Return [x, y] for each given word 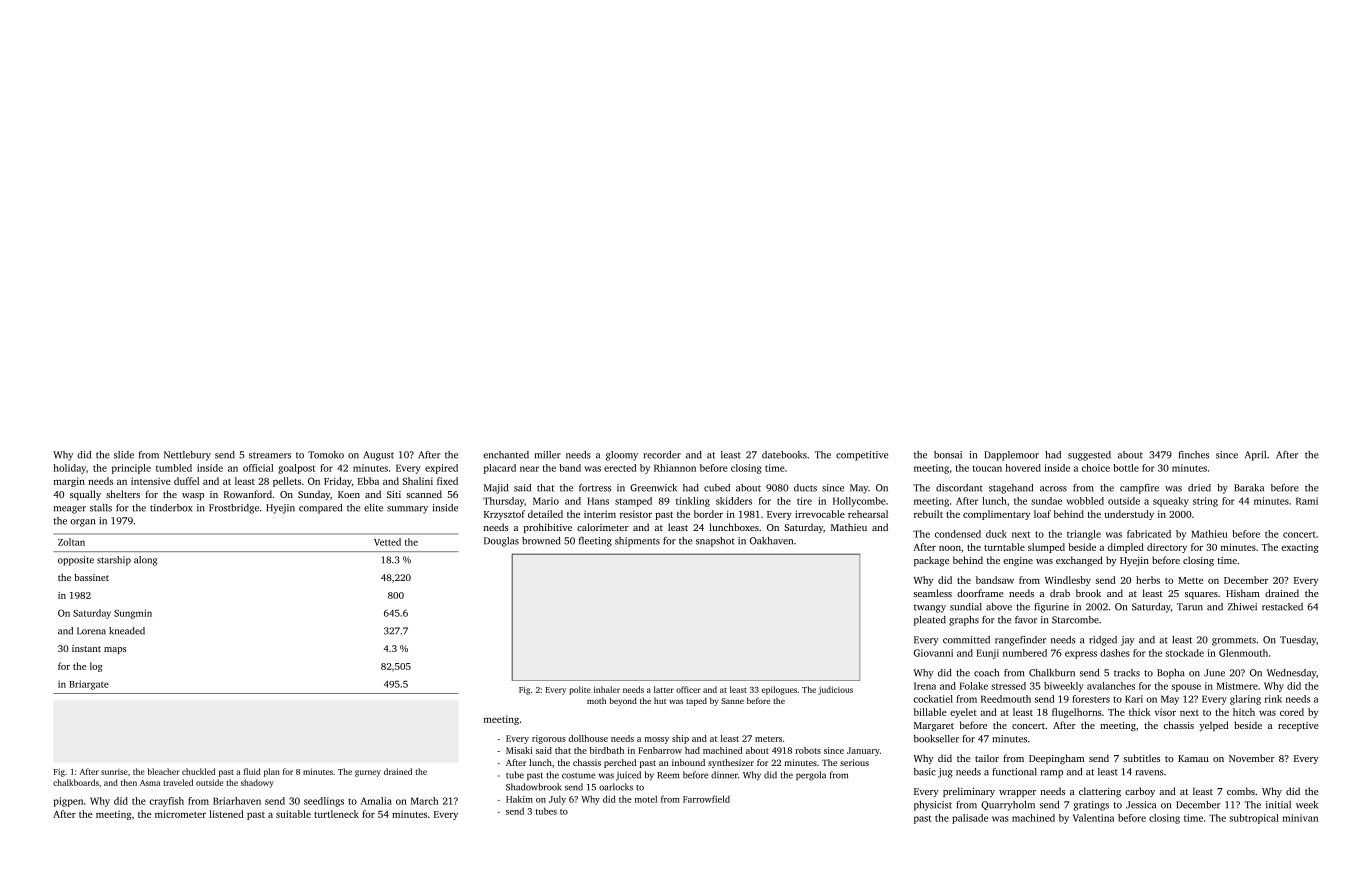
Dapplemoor [1011, 456]
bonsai [948, 455]
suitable [293, 814]
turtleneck [336, 814]
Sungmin [133, 614]
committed [966, 640]
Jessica [1141, 805]
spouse [1186, 688]
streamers [270, 455]
